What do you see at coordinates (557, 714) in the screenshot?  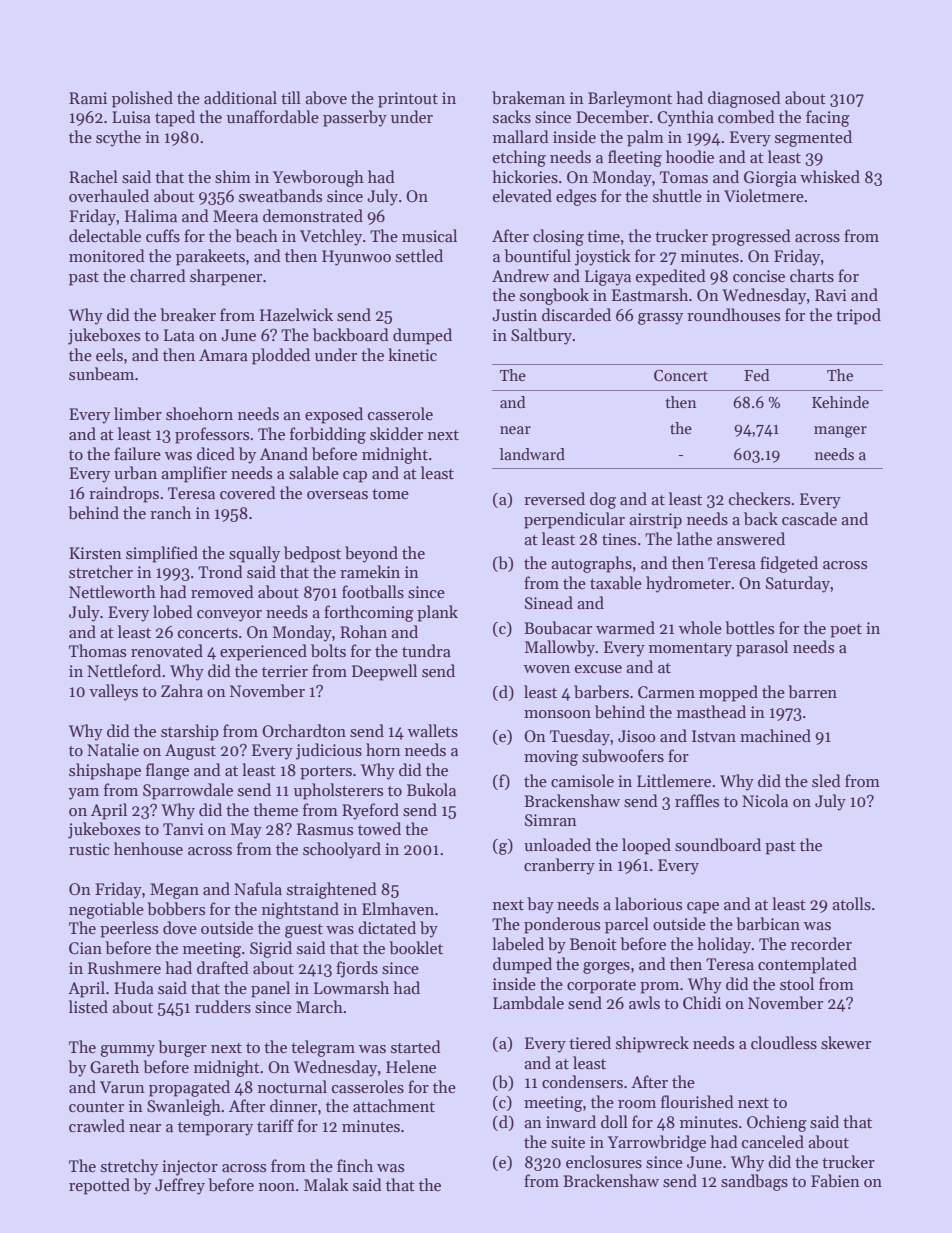 I see `monsoon` at bounding box center [557, 714].
